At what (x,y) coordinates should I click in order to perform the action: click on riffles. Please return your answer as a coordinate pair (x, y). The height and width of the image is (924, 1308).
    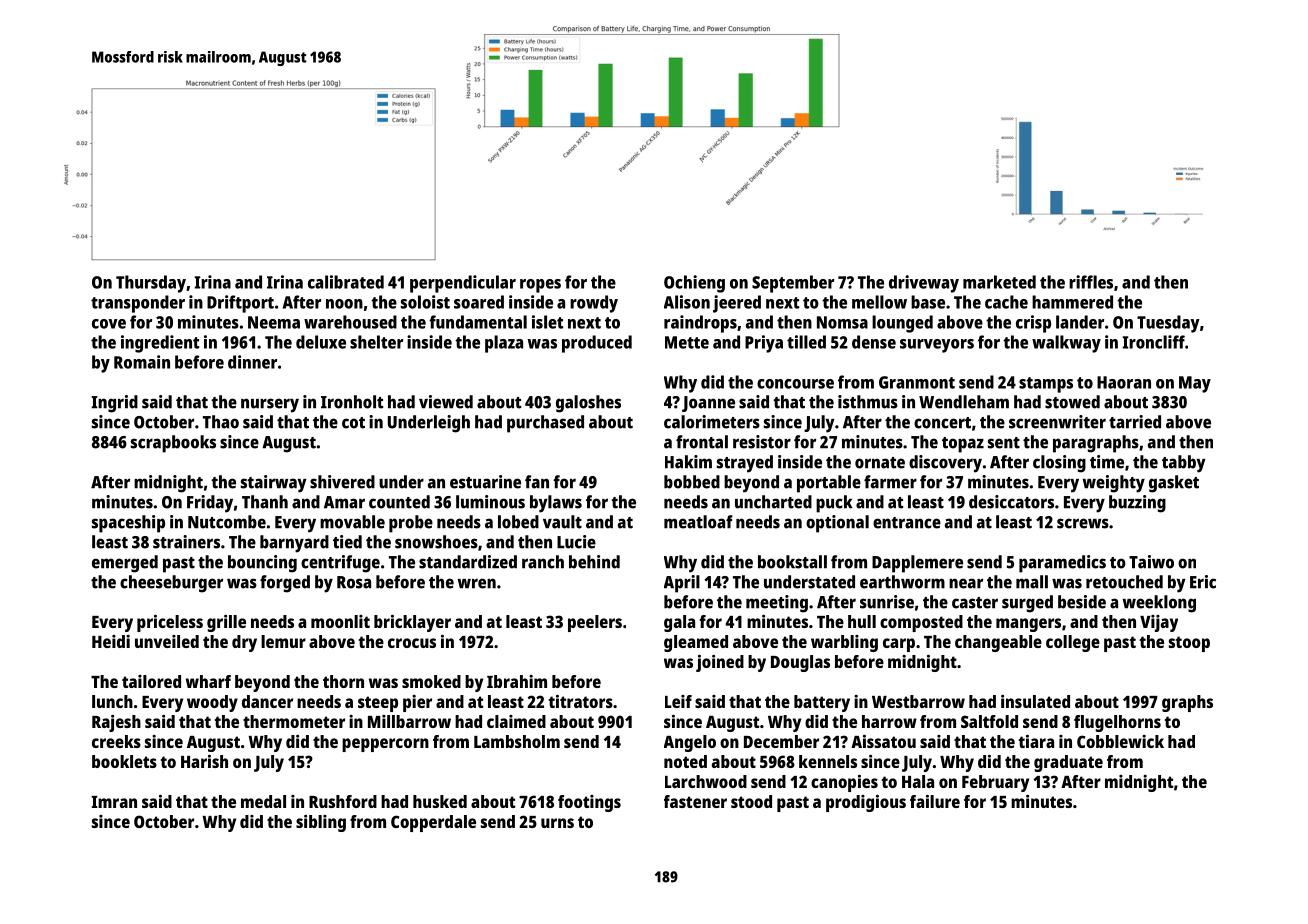
    Looking at the image, I should click on (1091, 282).
